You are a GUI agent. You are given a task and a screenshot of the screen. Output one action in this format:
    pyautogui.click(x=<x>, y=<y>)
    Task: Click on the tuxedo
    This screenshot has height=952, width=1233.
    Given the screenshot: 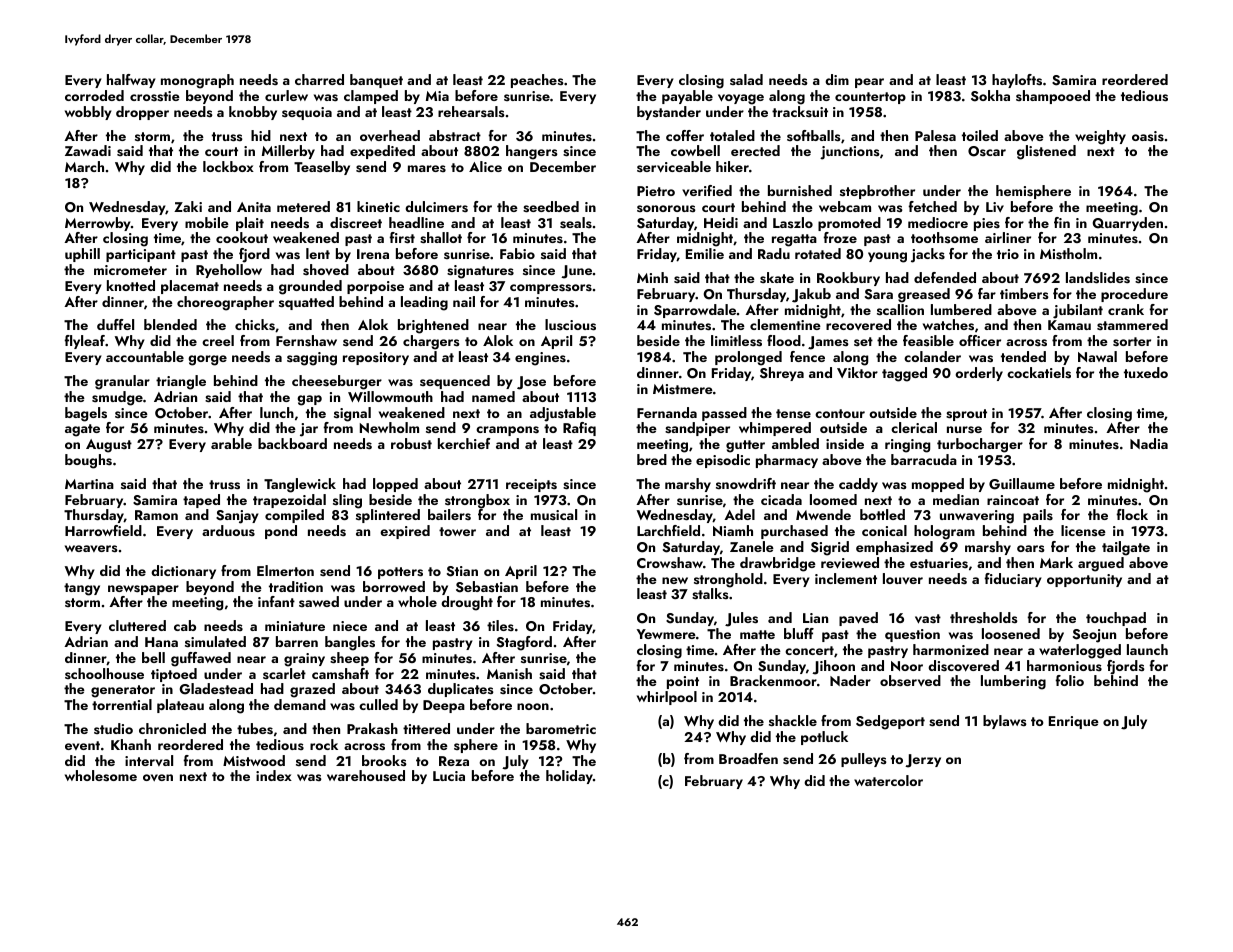 What is the action you would take?
    pyautogui.click(x=1146, y=372)
